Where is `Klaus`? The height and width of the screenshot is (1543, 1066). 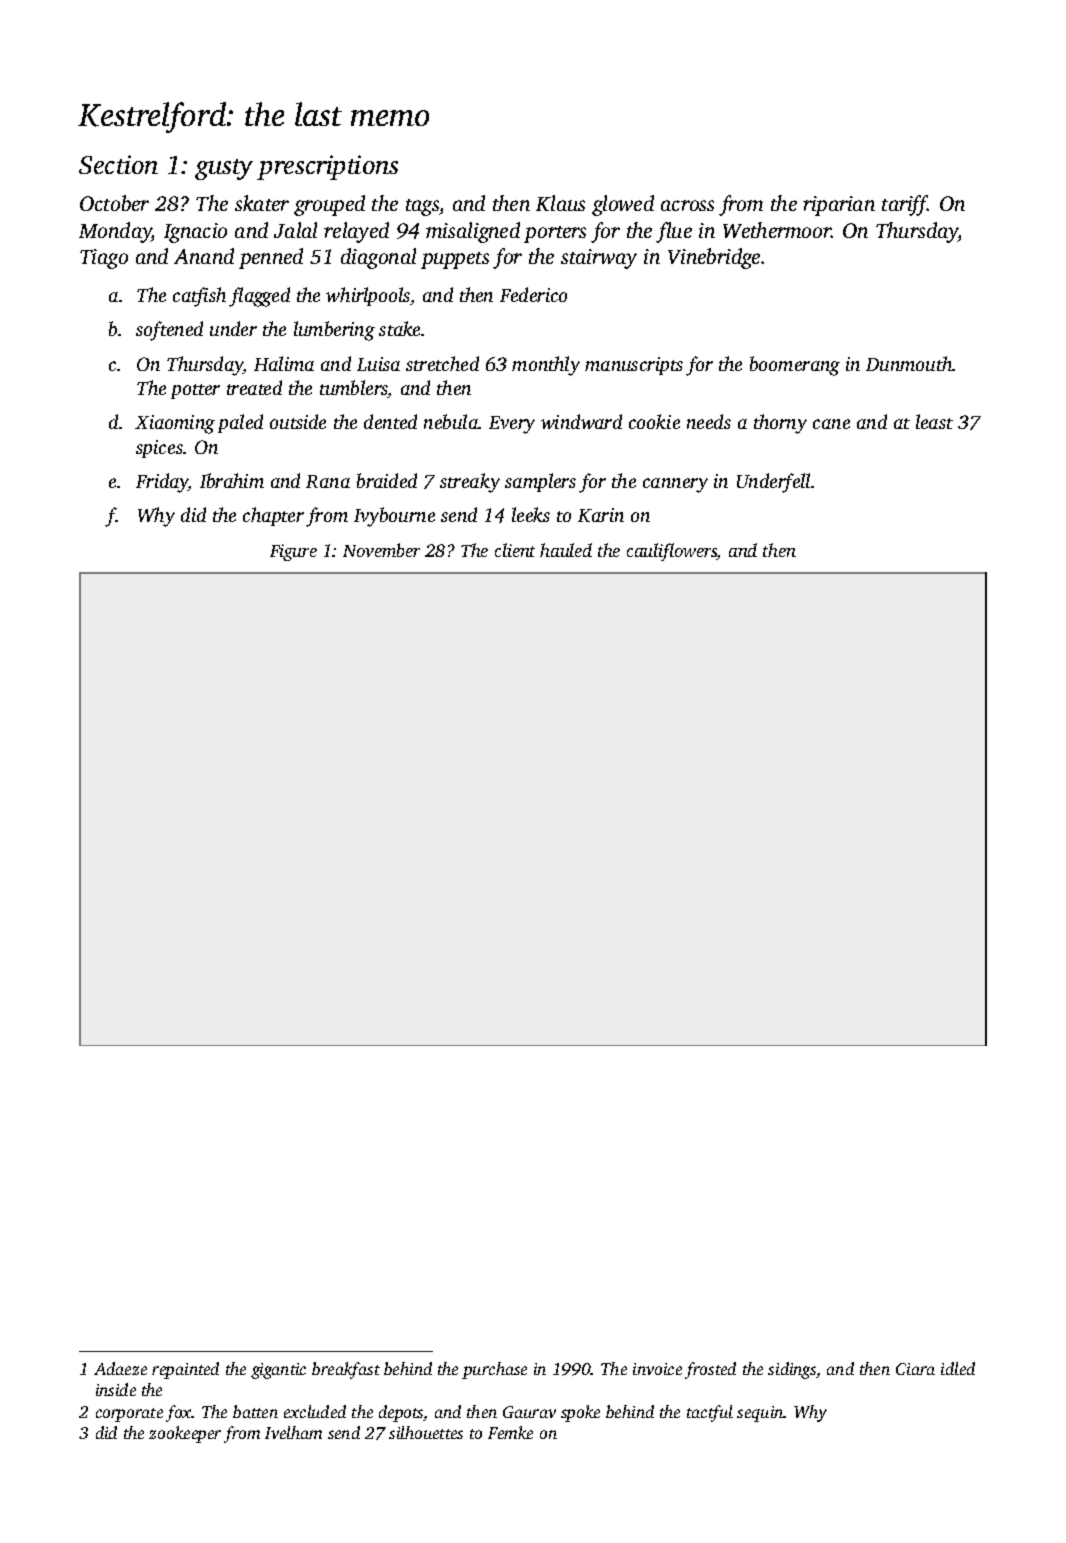 Klaus is located at coordinates (560, 203).
